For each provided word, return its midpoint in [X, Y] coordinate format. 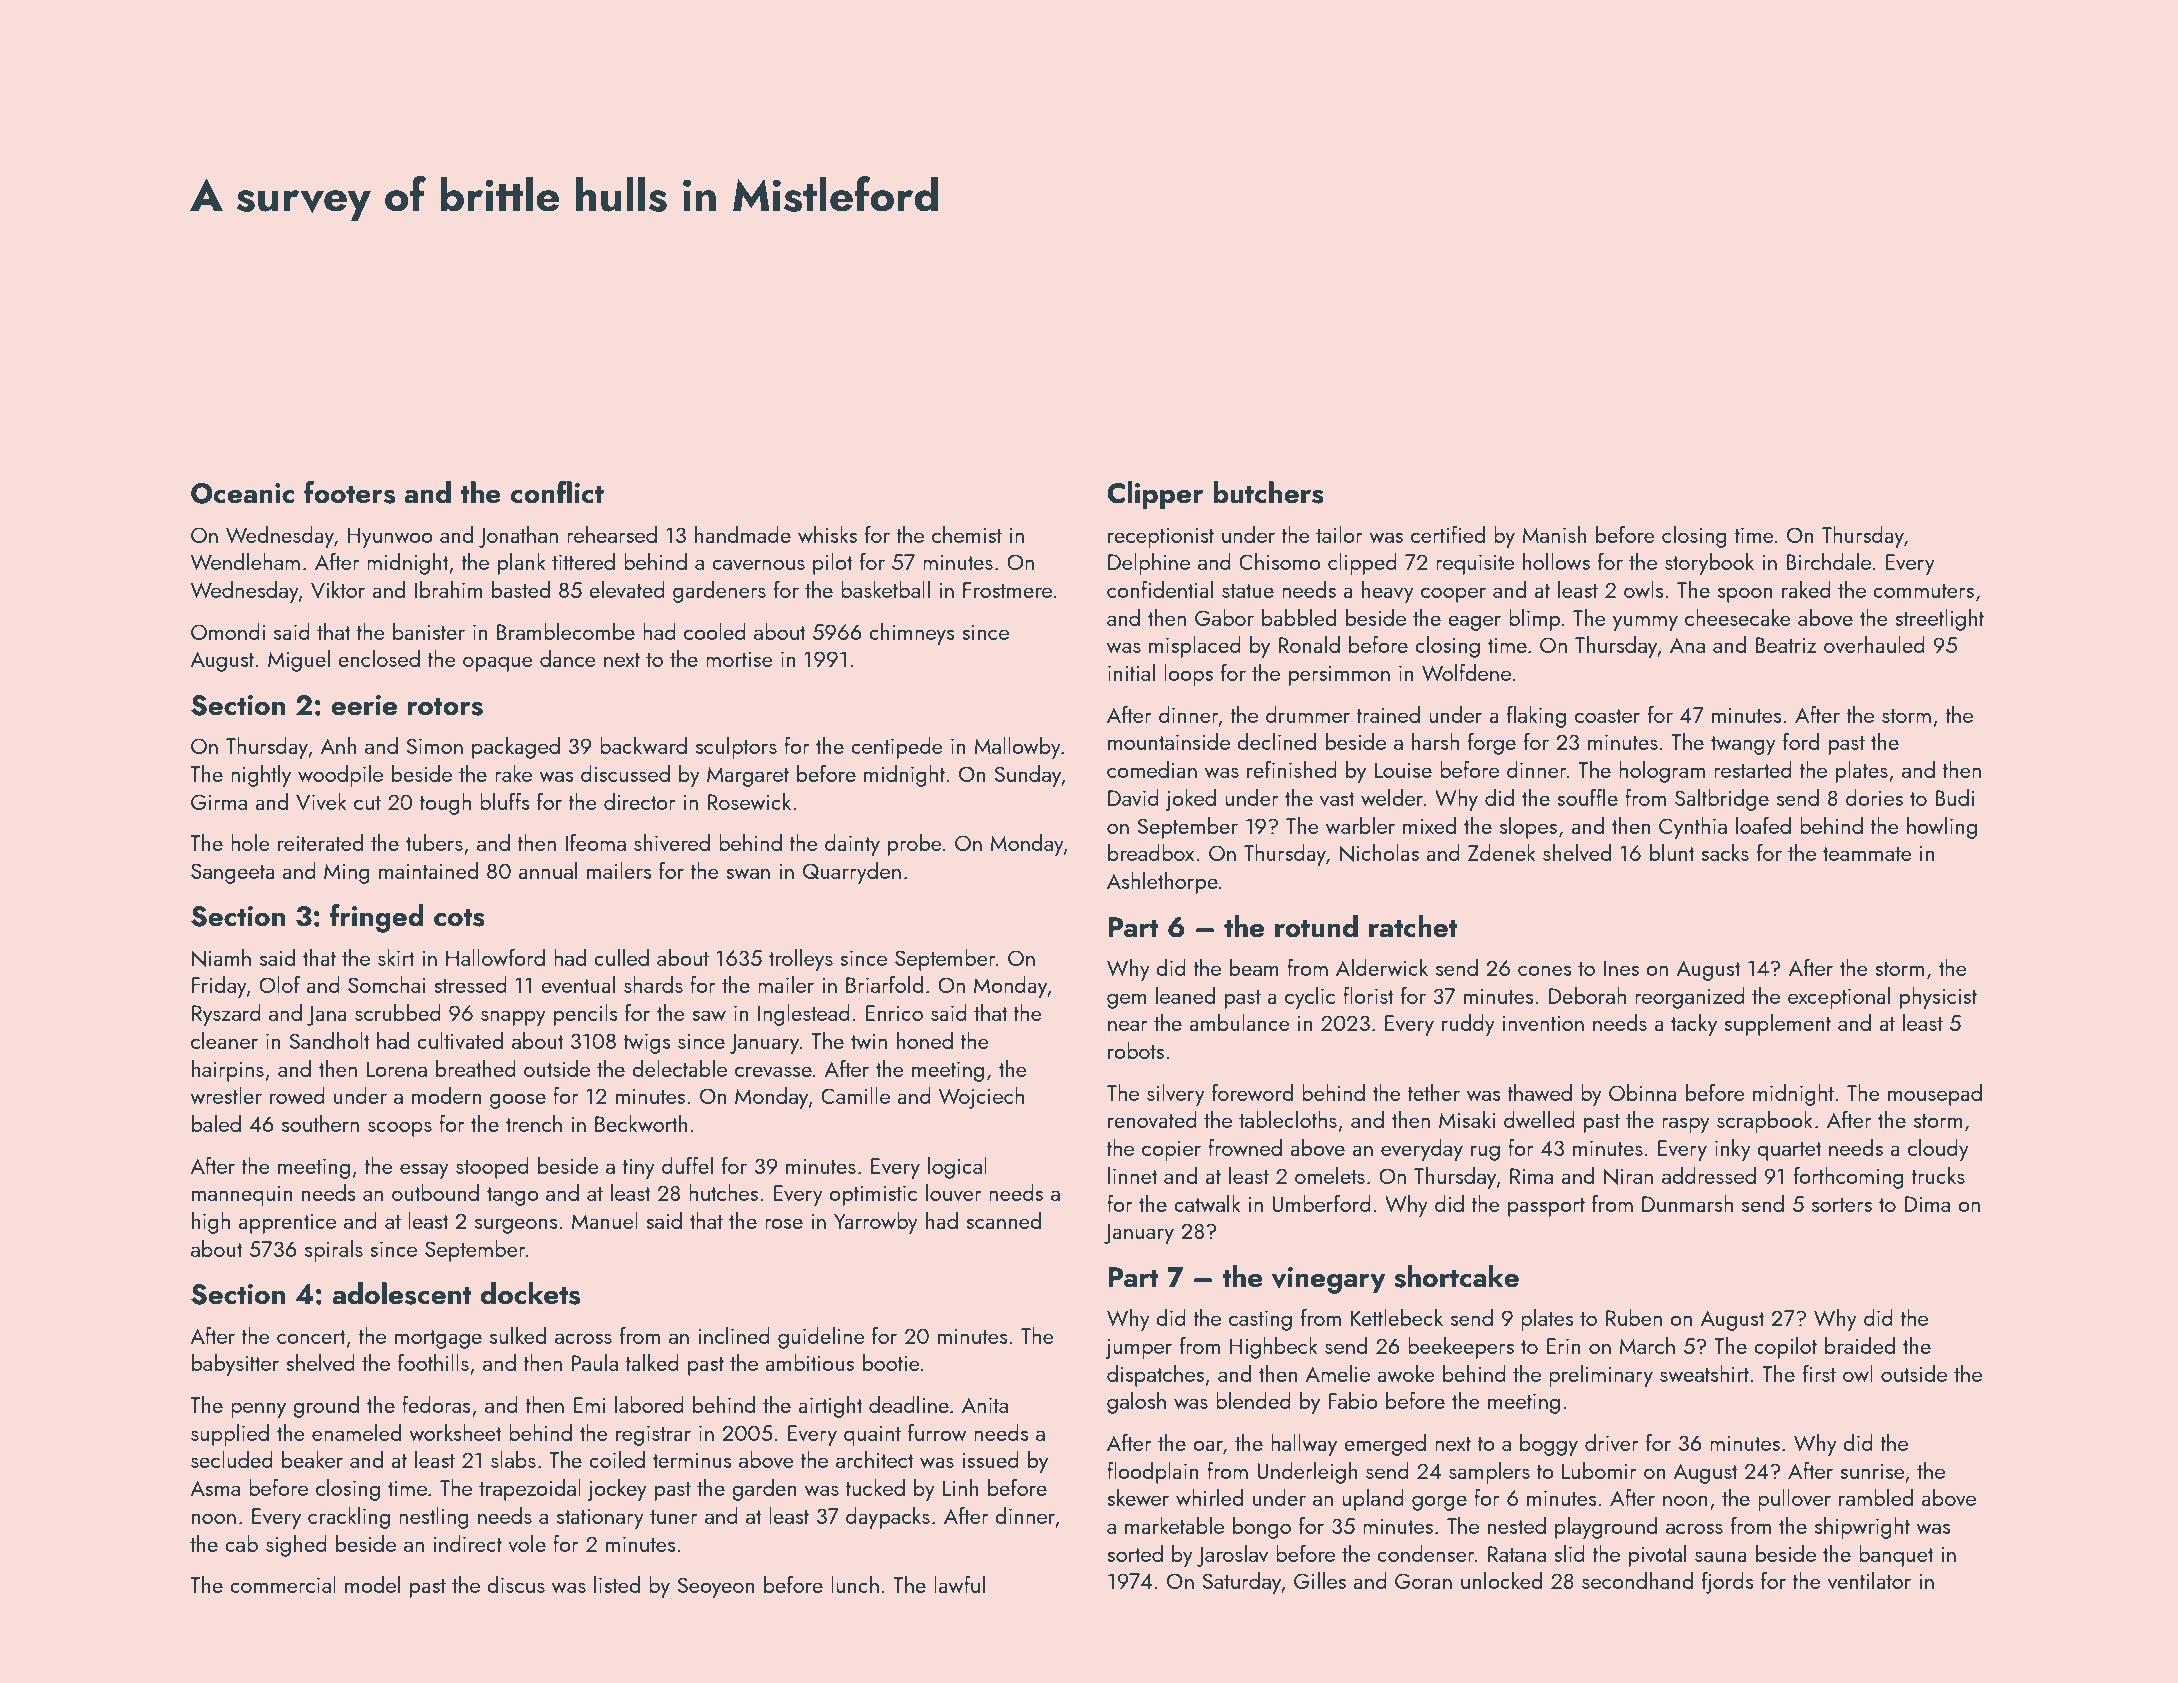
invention [1543, 1023]
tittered [583, 561]
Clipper [1155, 495]
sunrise [1872, 1471]
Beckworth [641, 1123]
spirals [334, 1251]
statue [1248, 591]
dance [568, 658]
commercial [283, 1584]
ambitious [809, 1362]
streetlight [1939, 620]
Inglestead [804, 1015]
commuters [1923, 591]
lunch [855, 1584]
